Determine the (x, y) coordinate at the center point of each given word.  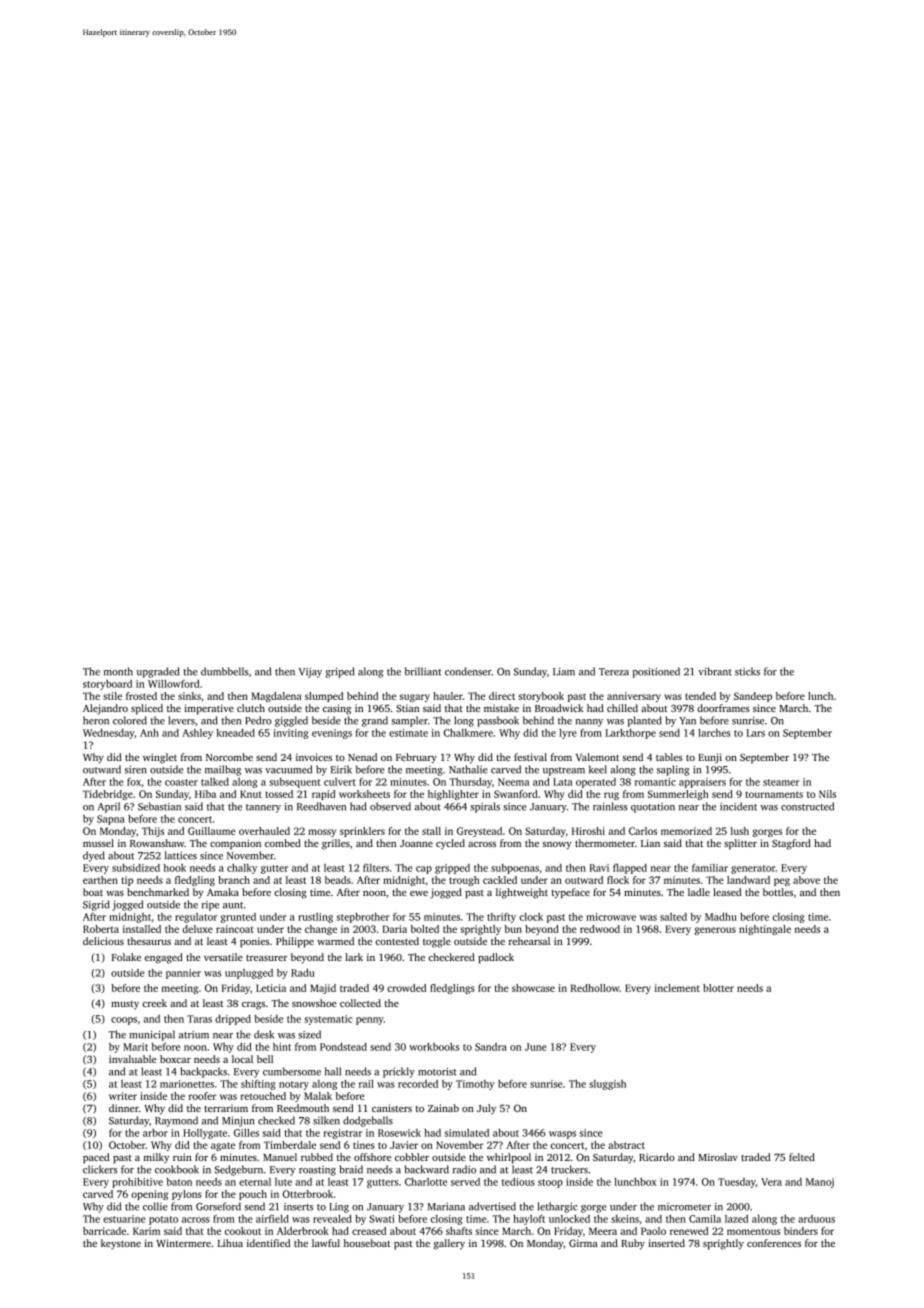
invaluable (133, 1059)
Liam (564, 672)
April (109, 807)
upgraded (158, 672)
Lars (755, 733)
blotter (718, 988)
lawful (326, 1243)
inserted (666, 1243)
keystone (121, 1244)
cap (424, 870)
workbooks (434, 1047)
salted (673, 917)
